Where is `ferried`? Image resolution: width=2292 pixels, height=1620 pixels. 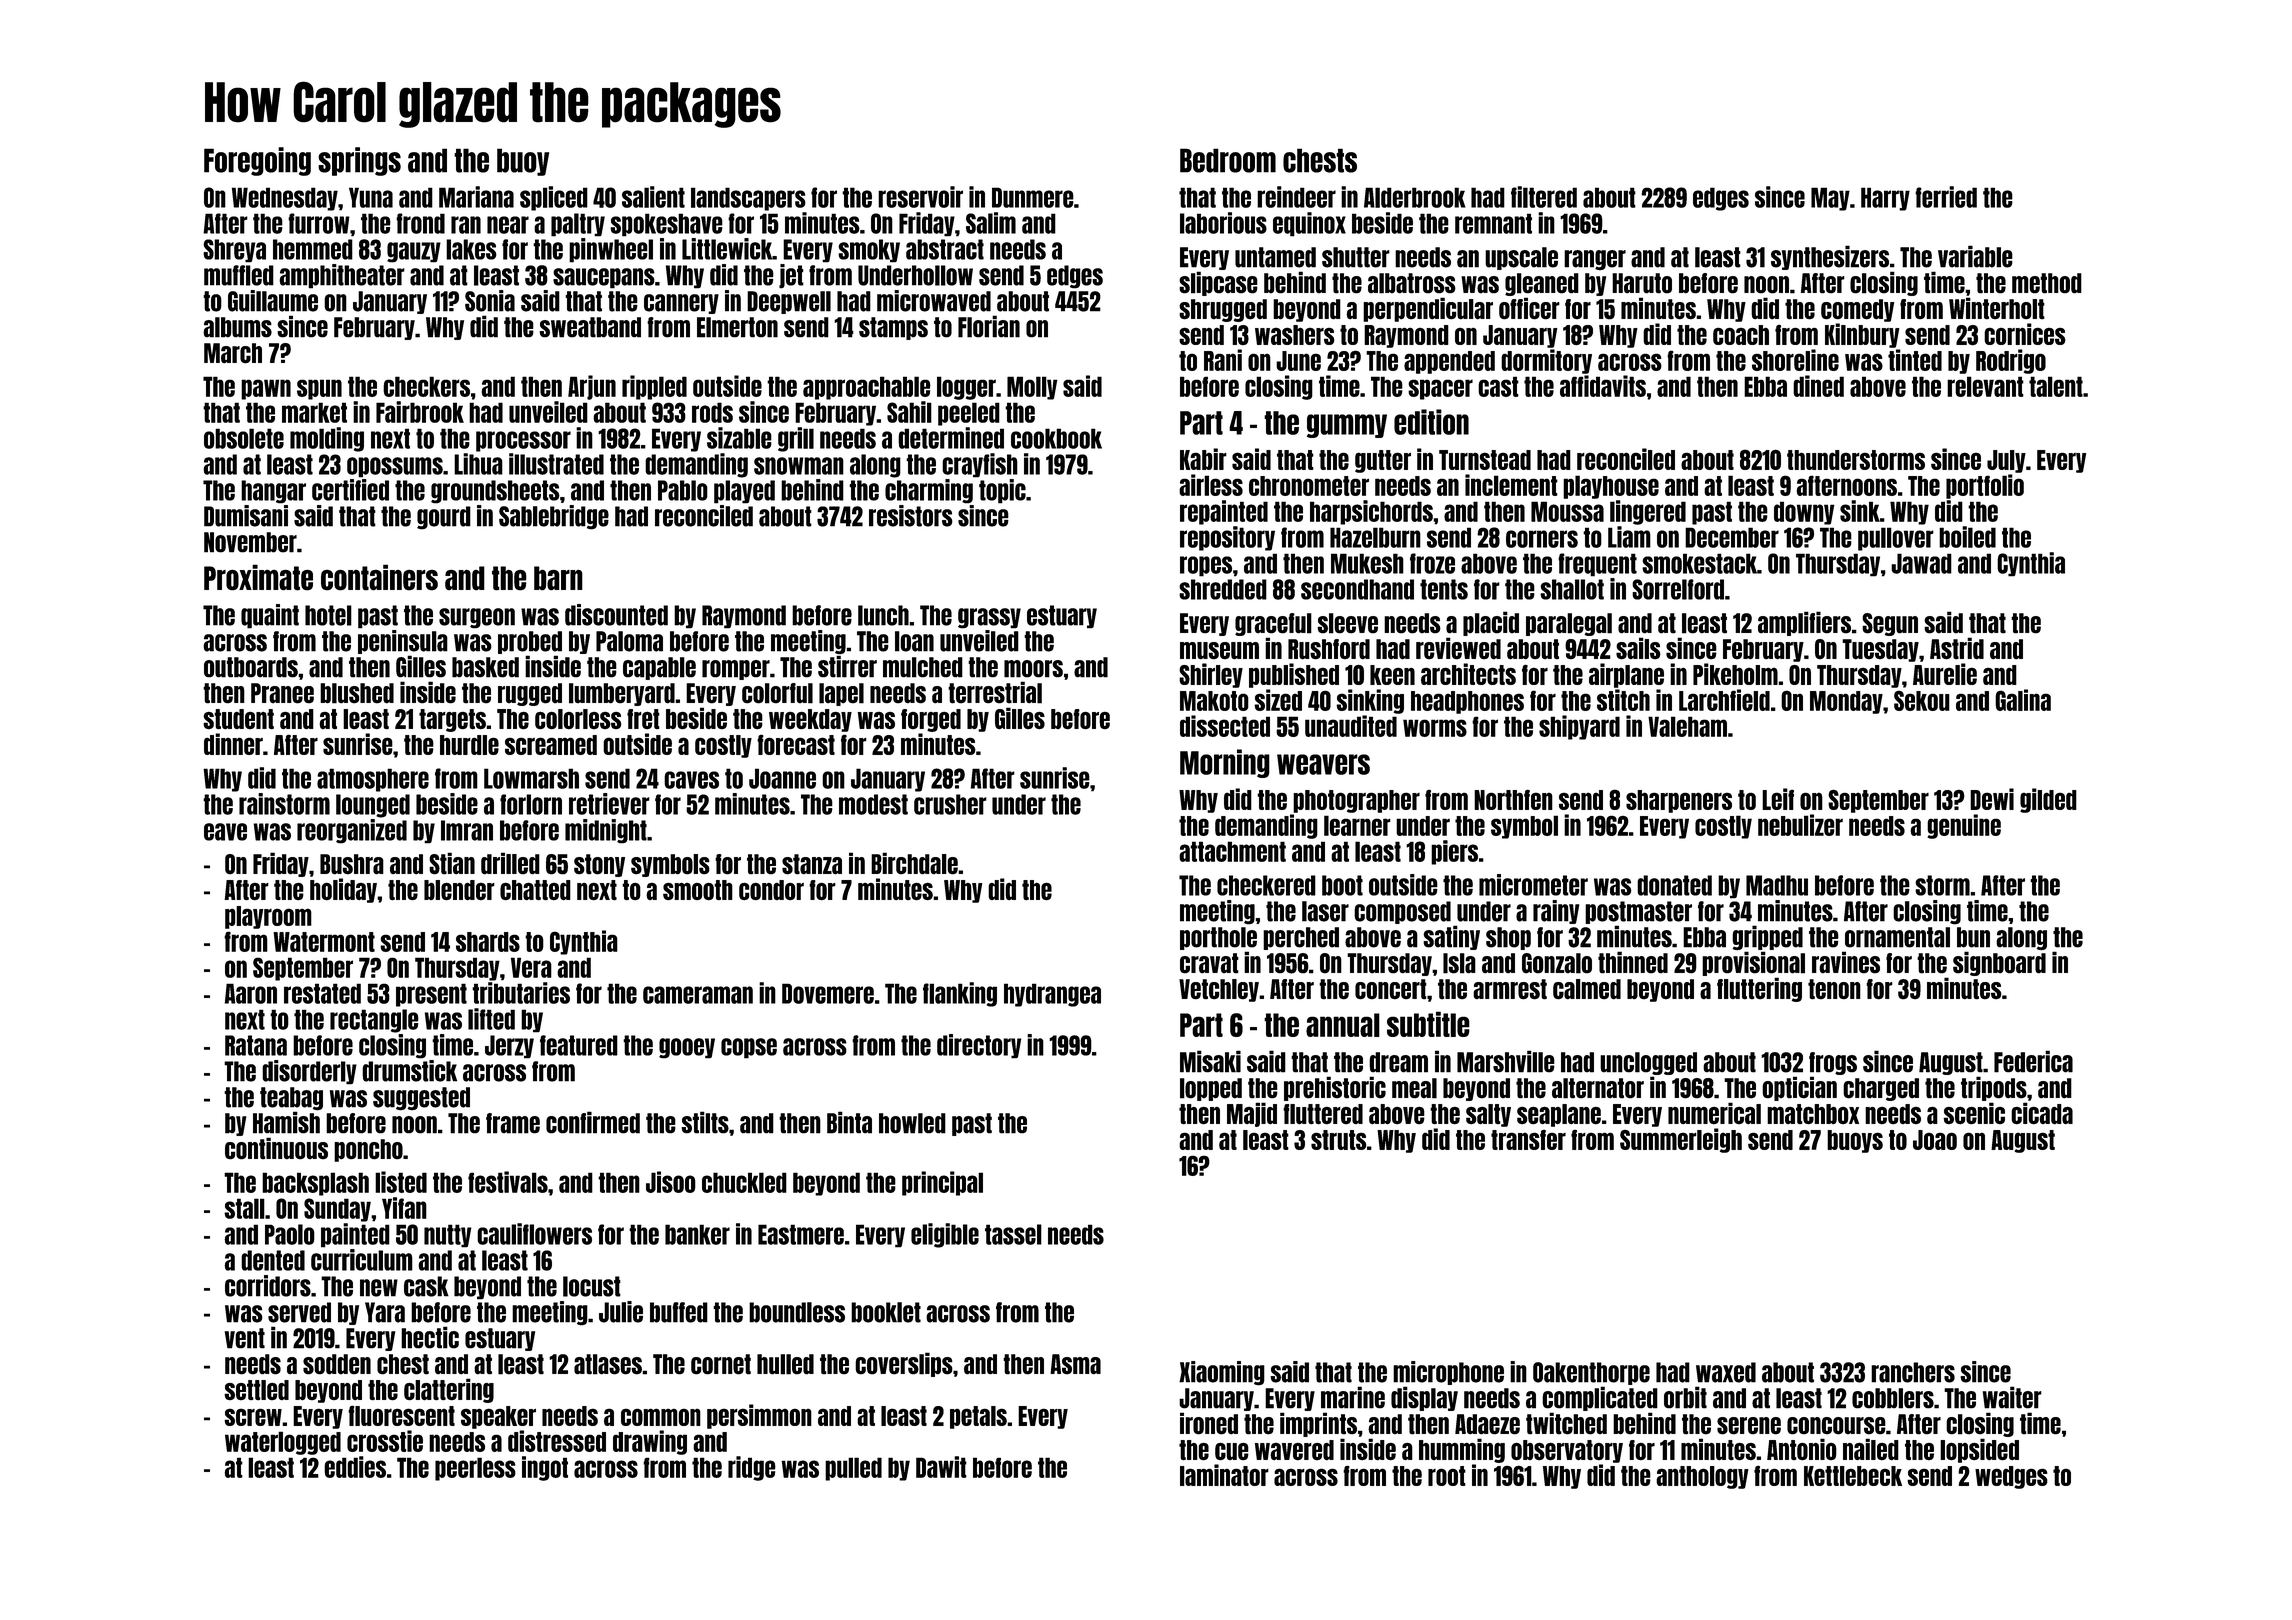 ferried is located at coordinates (1946, 197).
